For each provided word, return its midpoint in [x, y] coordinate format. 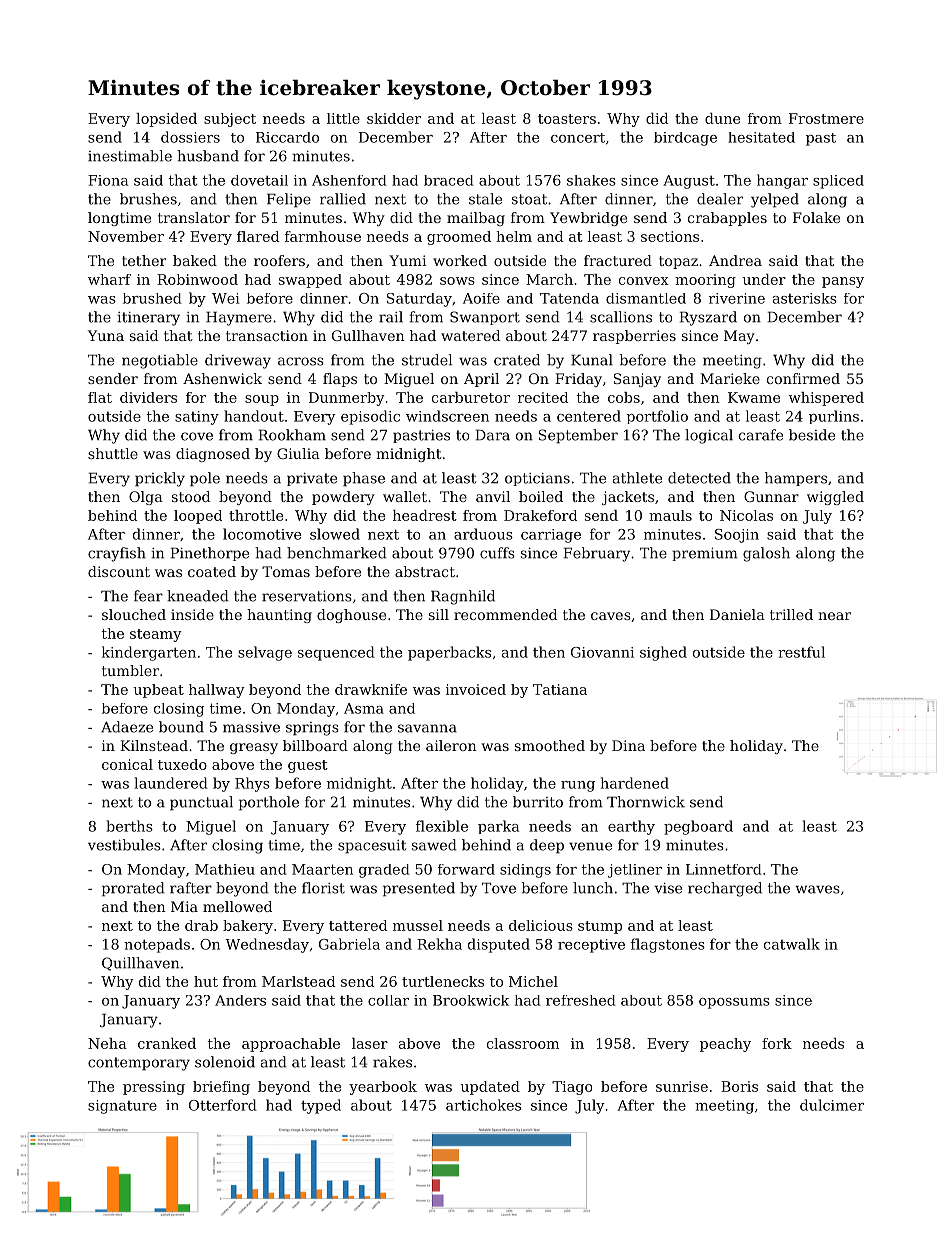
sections [670, 236]
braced [449, 180]
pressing [154, 1088]
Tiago [572, 1088]
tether [144, 260]
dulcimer [832, 1105]
